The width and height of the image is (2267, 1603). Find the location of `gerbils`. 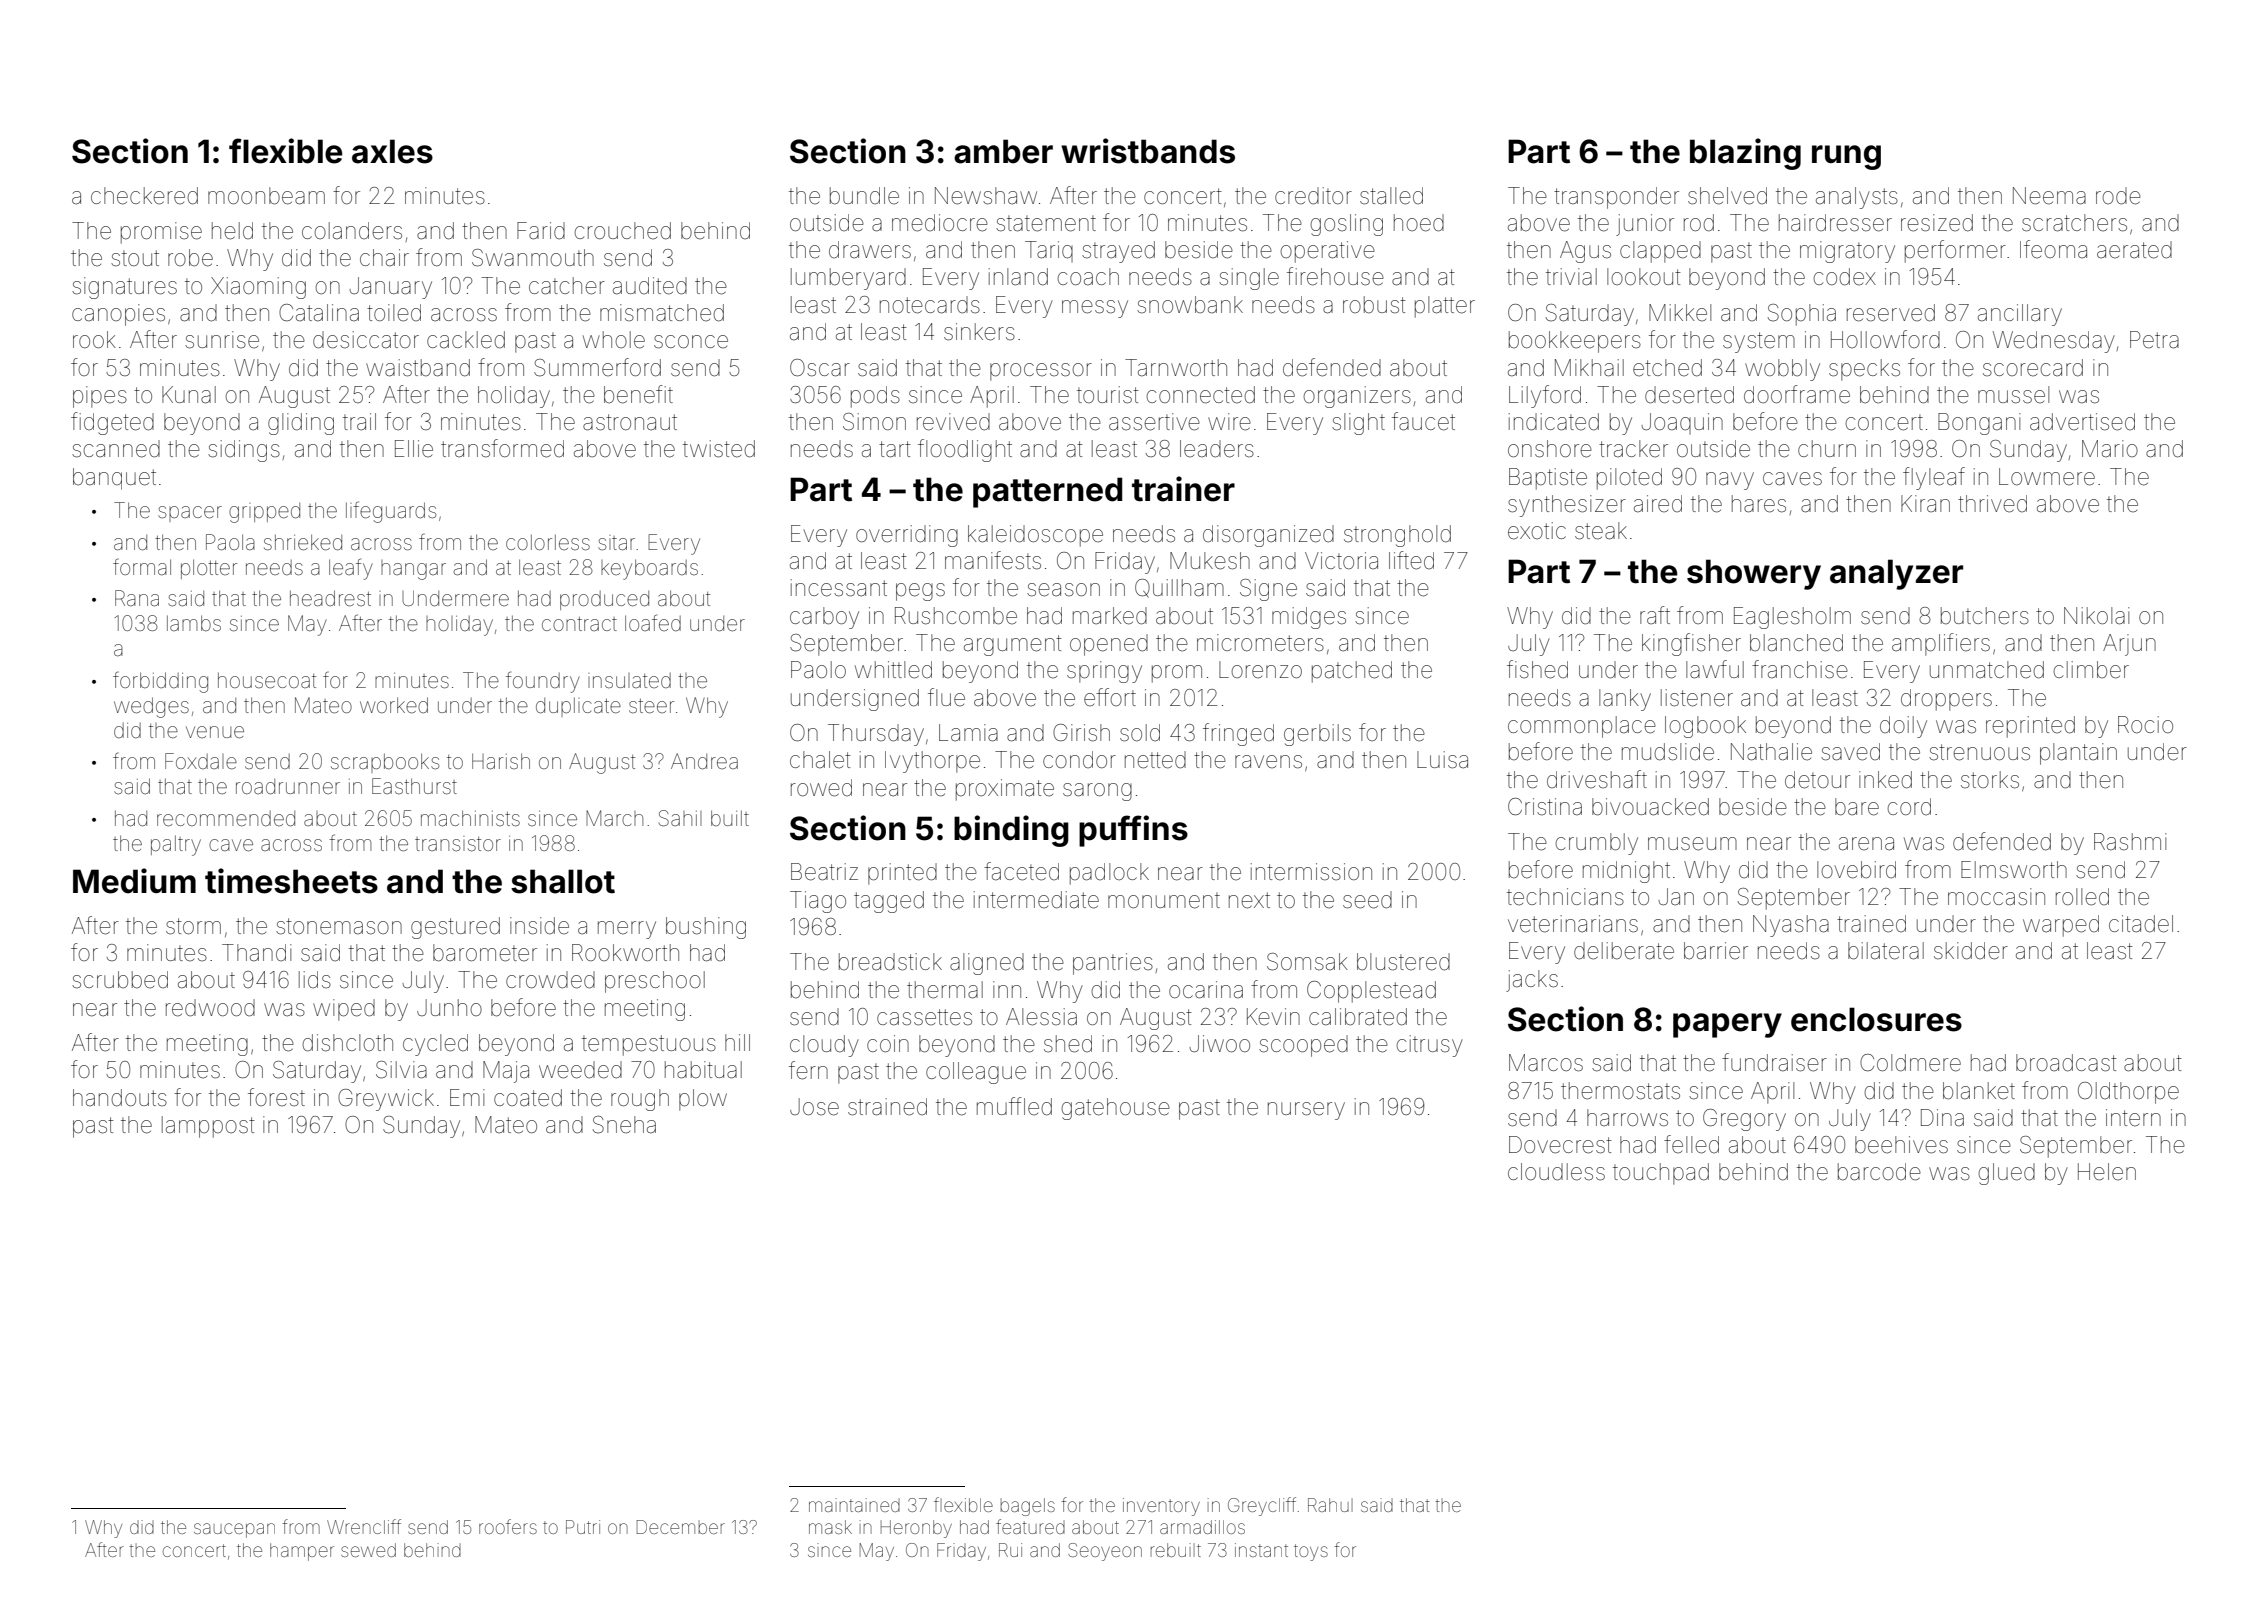

gerbils is located at coordinates (1317, 735).
